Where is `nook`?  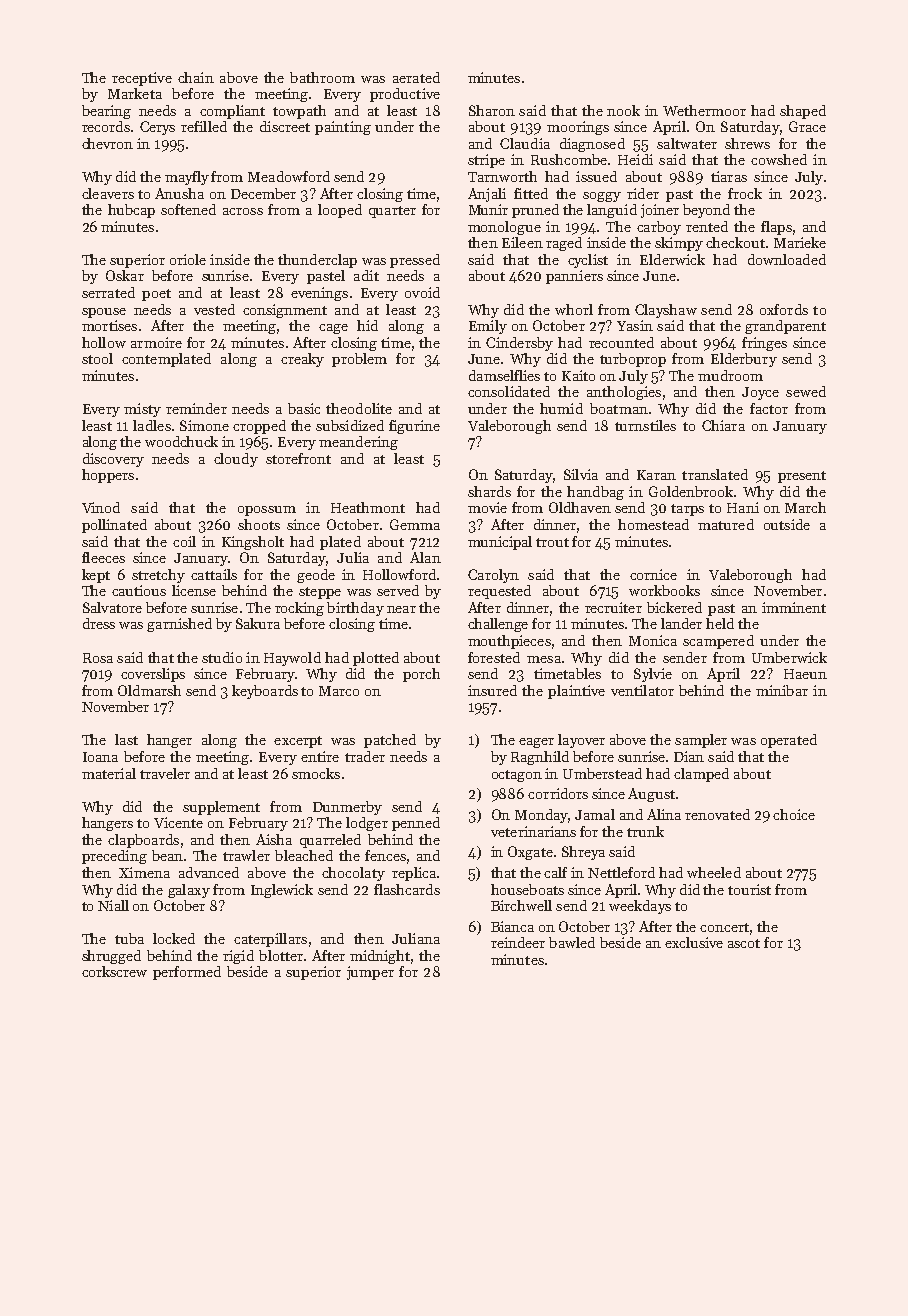 nook is located at coordinates (623, 110).
